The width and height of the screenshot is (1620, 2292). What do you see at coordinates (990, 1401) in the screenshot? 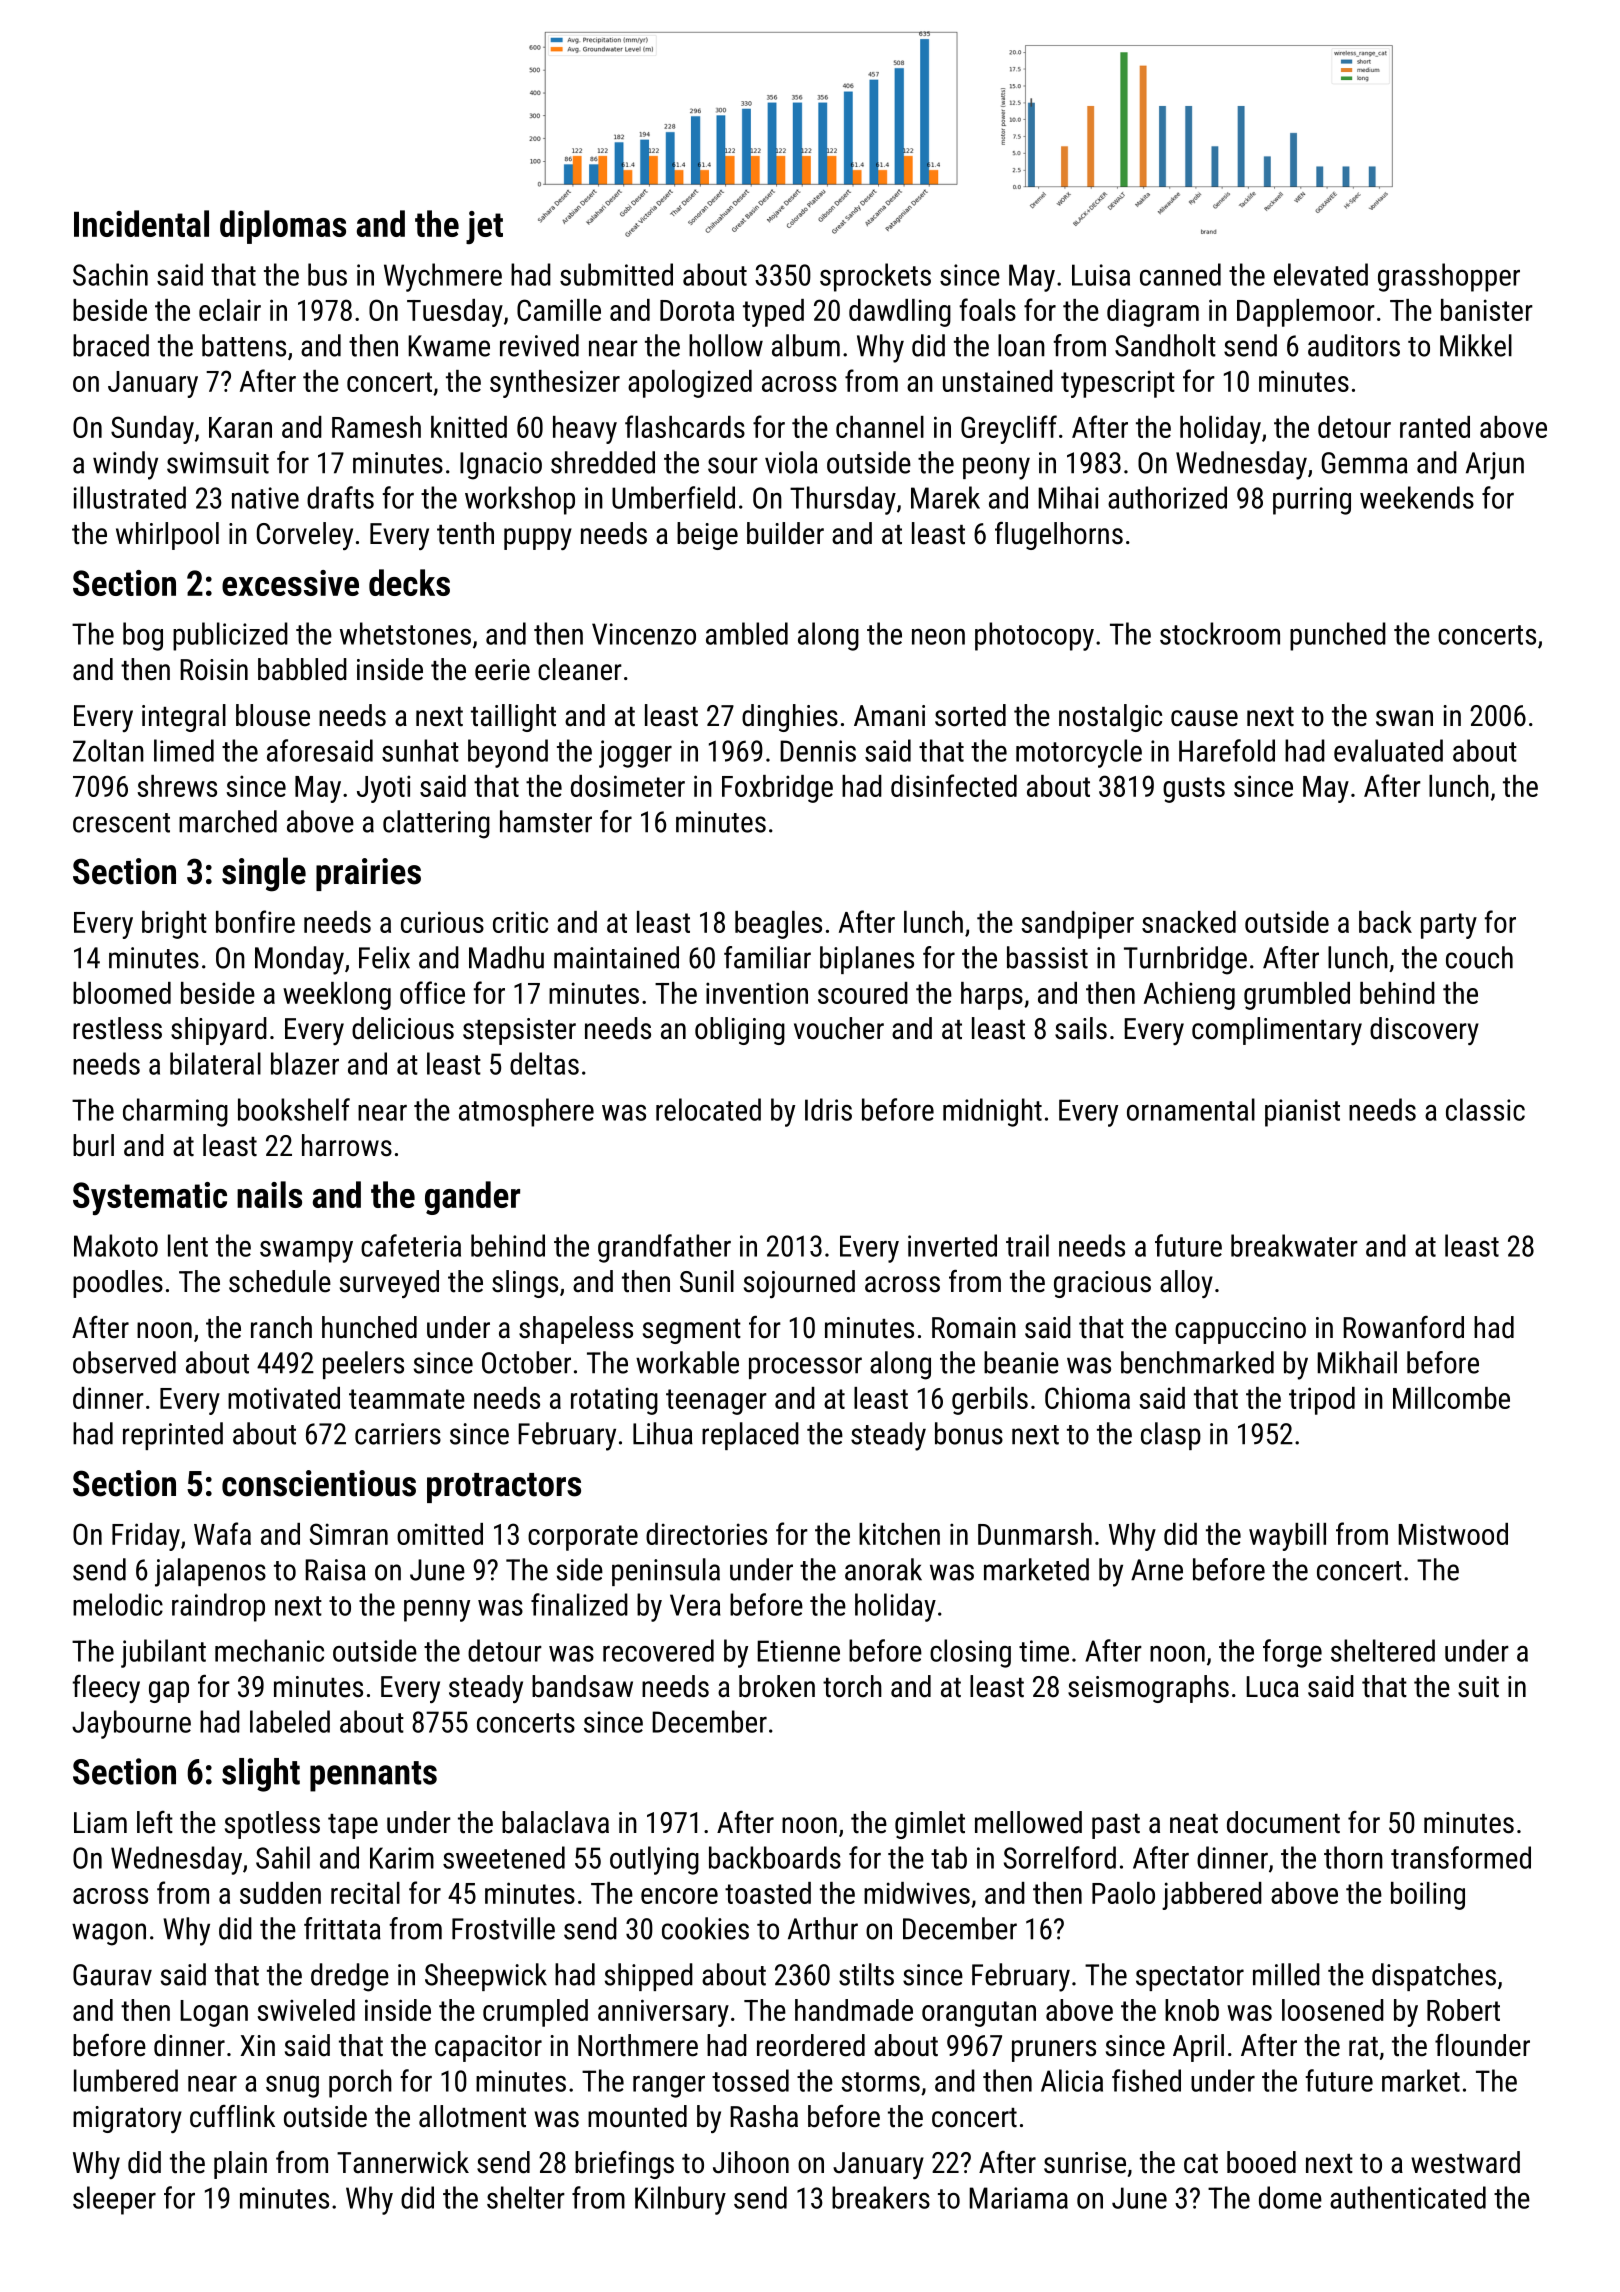
I see `gerbils` at bounding box center [990, 1401].
